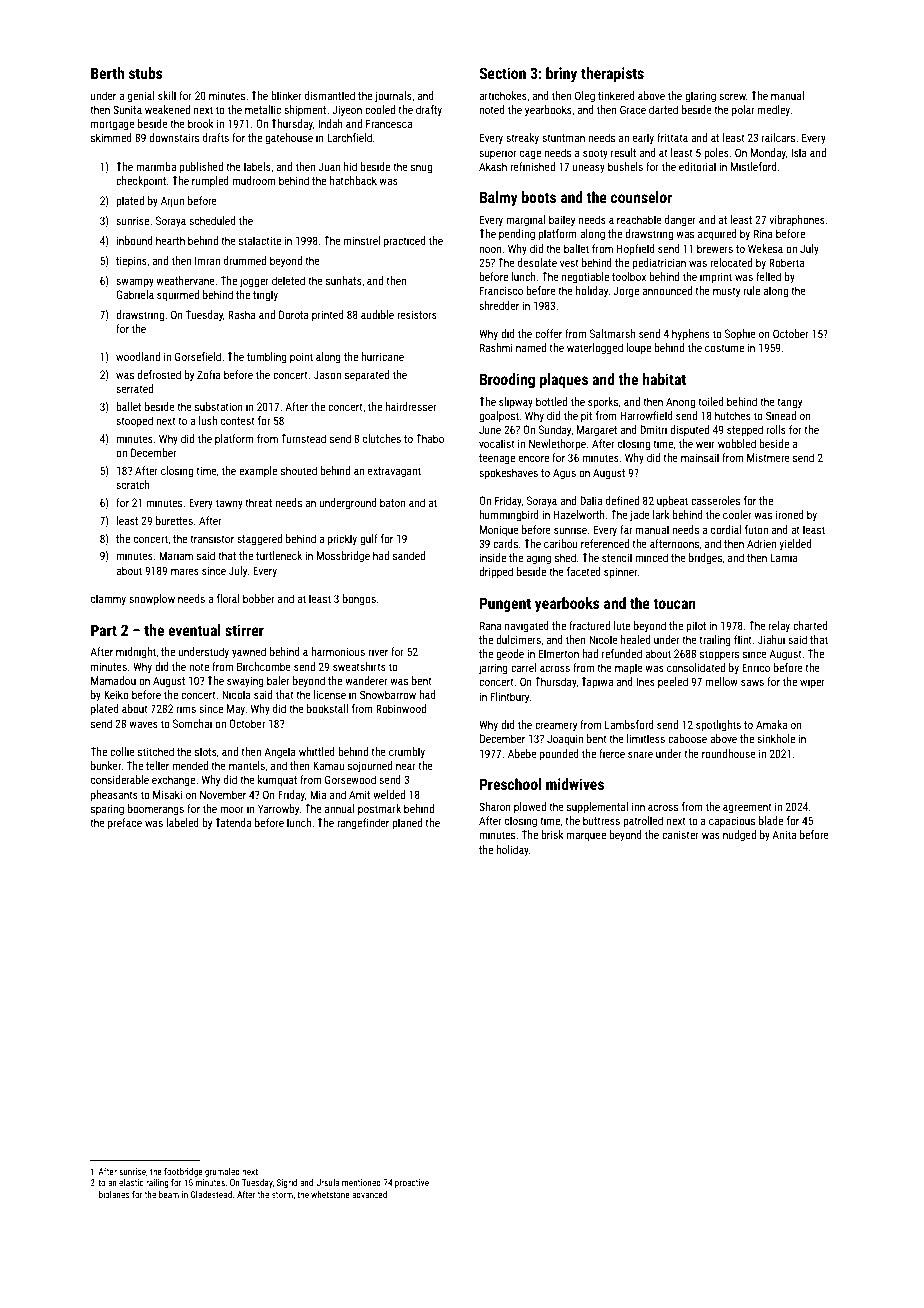 This image has height=1308, width=924. Describe the element at coordinates (183, 1172) in the image. I see `footbridge` at that location.
